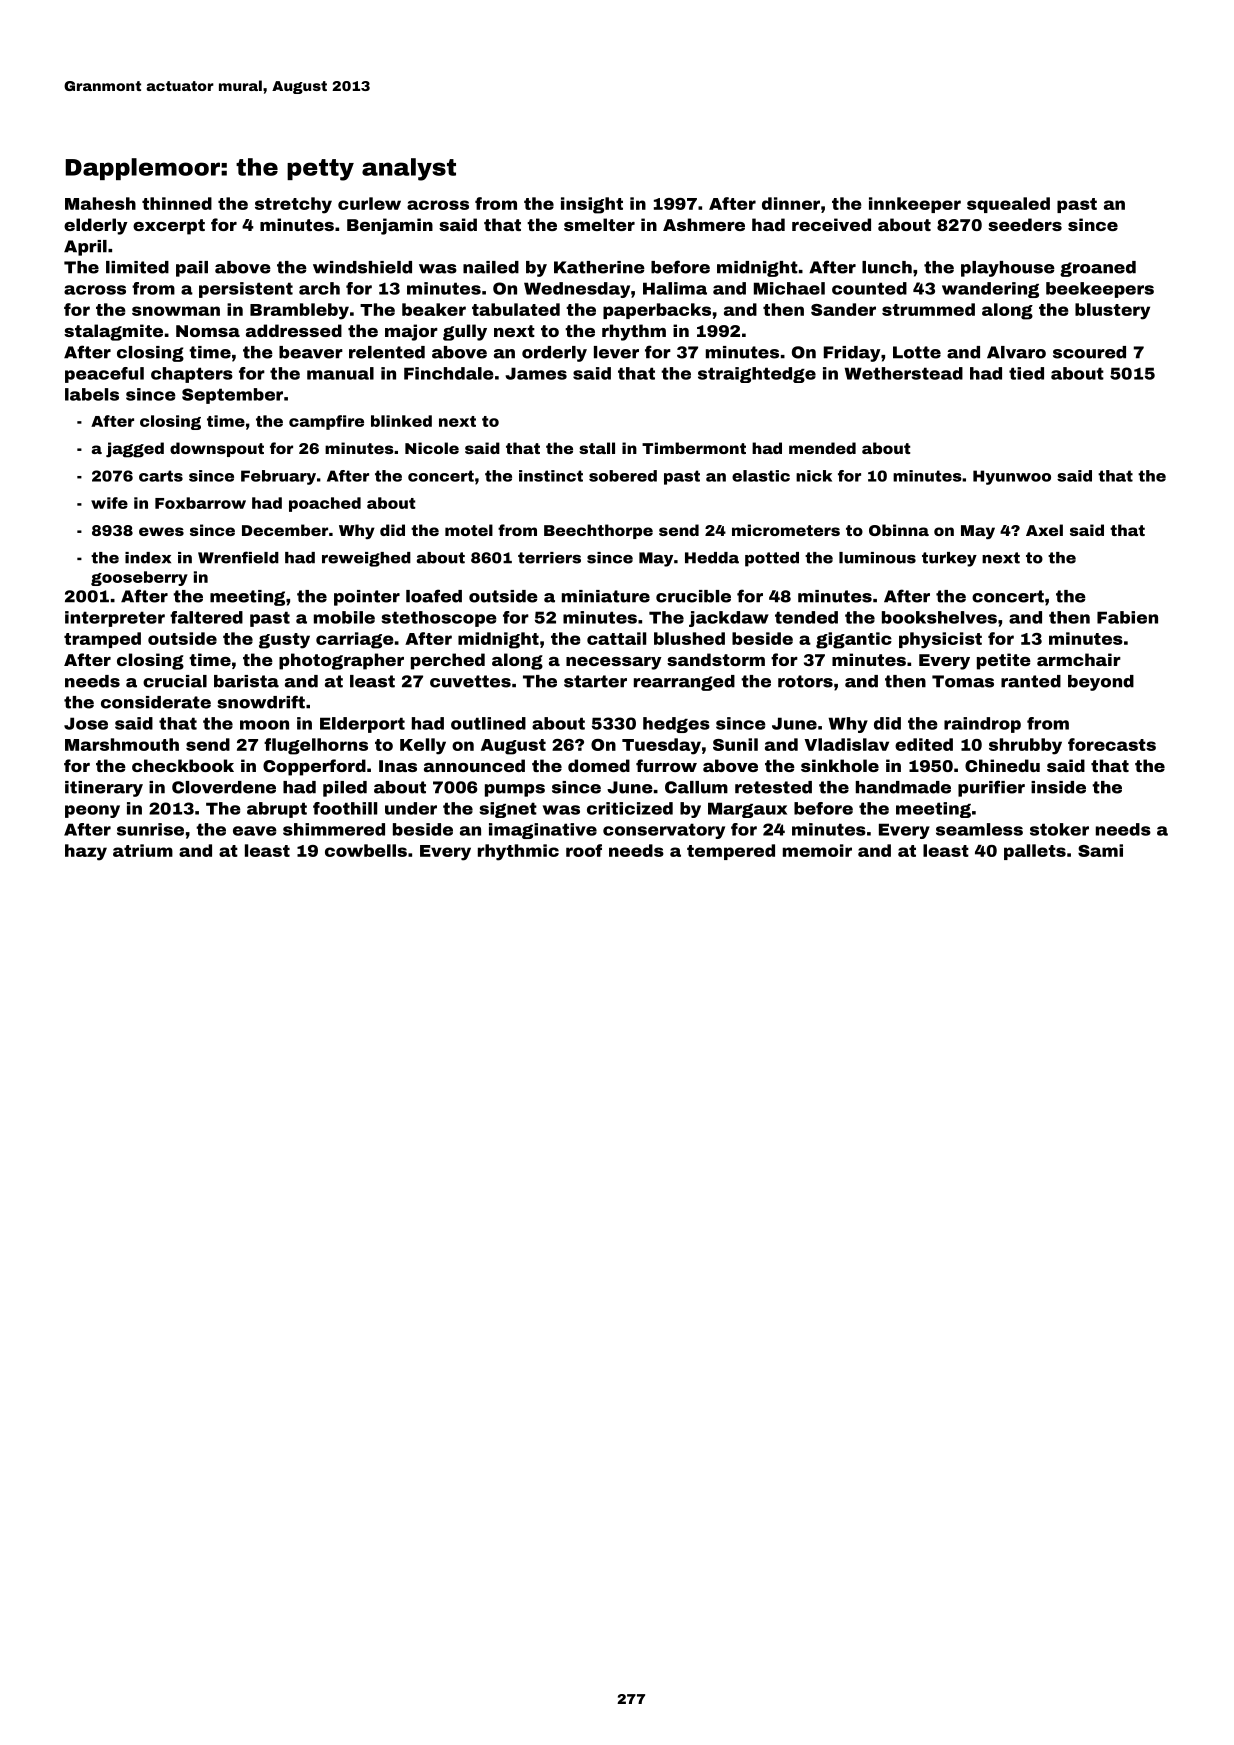 The height and width of the screenshot is (1745, 1234). Describe the element at coordinates (592, 205) in the screenshot. I see `insight` at that location.
